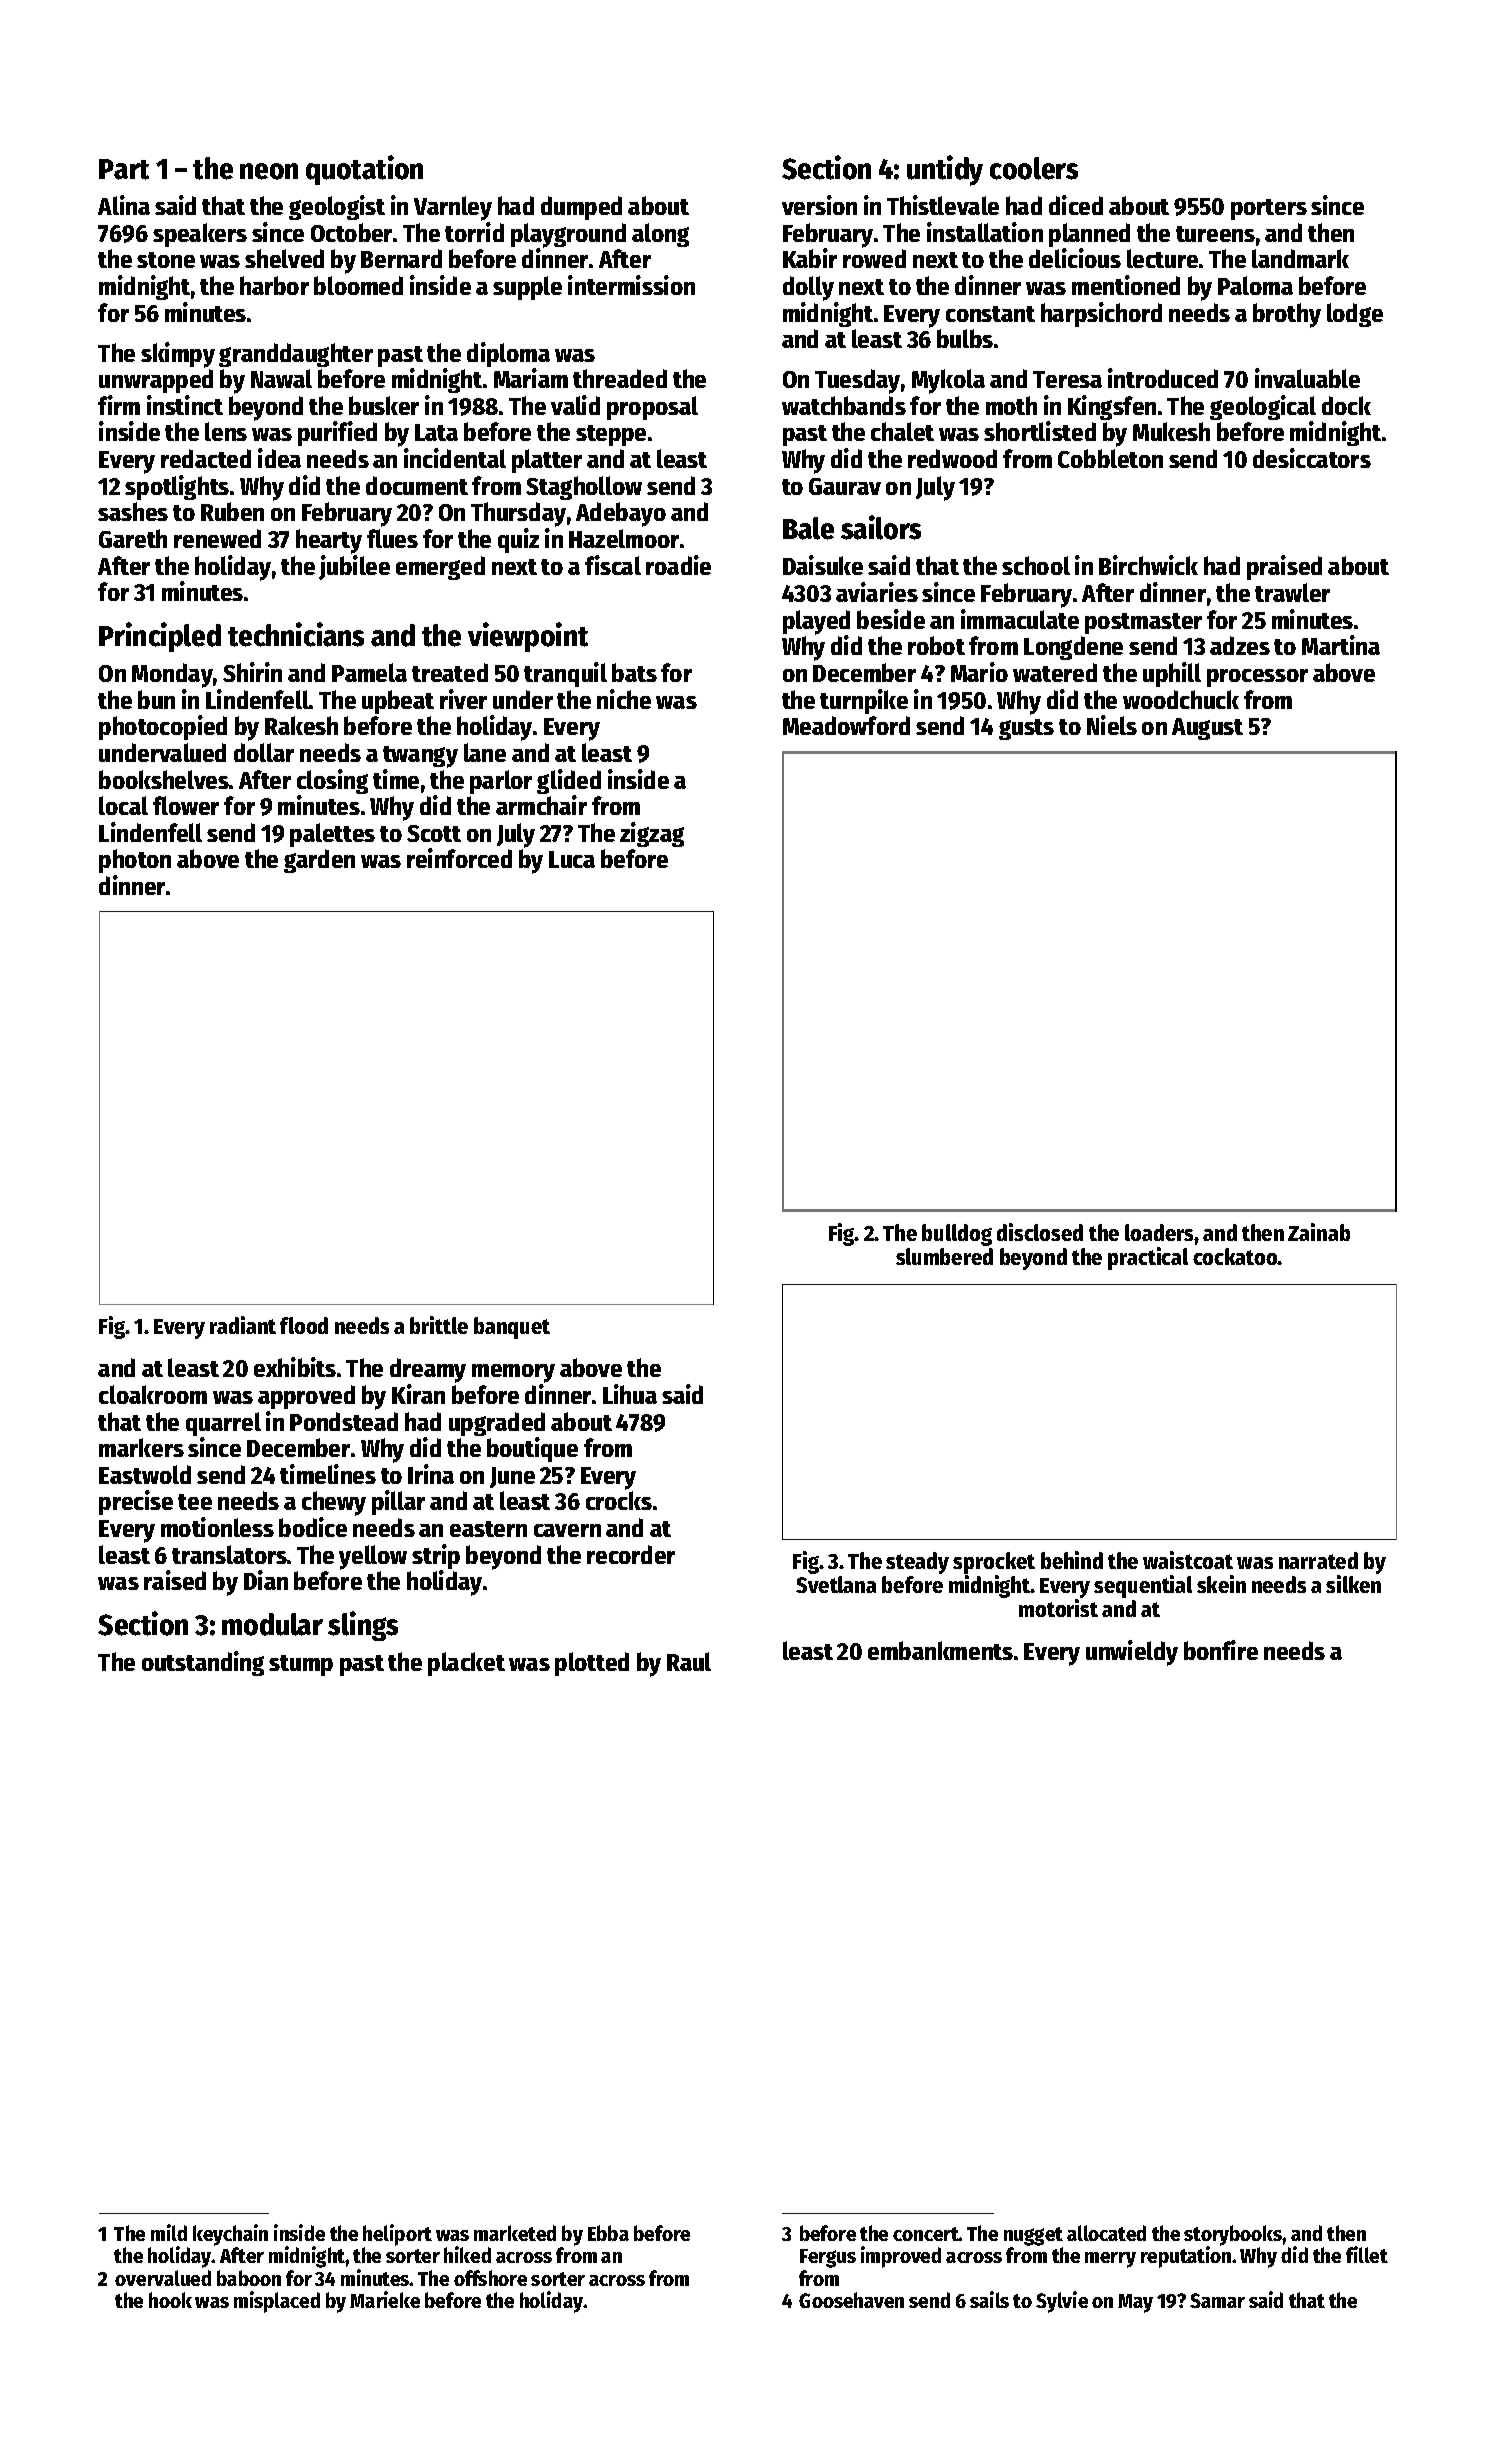  I want to click on idea, so click(279, 458).
